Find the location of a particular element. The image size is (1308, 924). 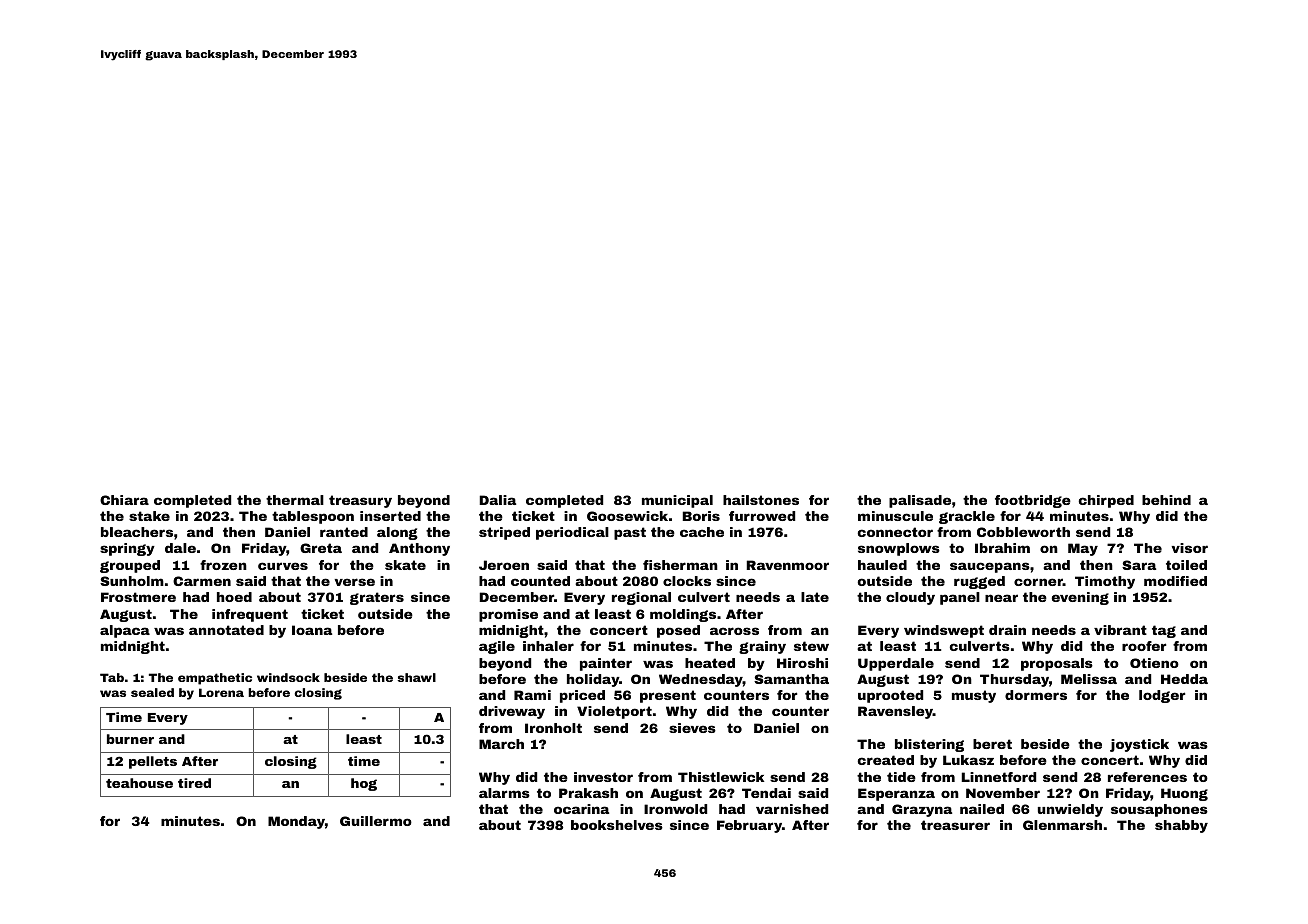

uprooted is located at coordinates (890, 696).
